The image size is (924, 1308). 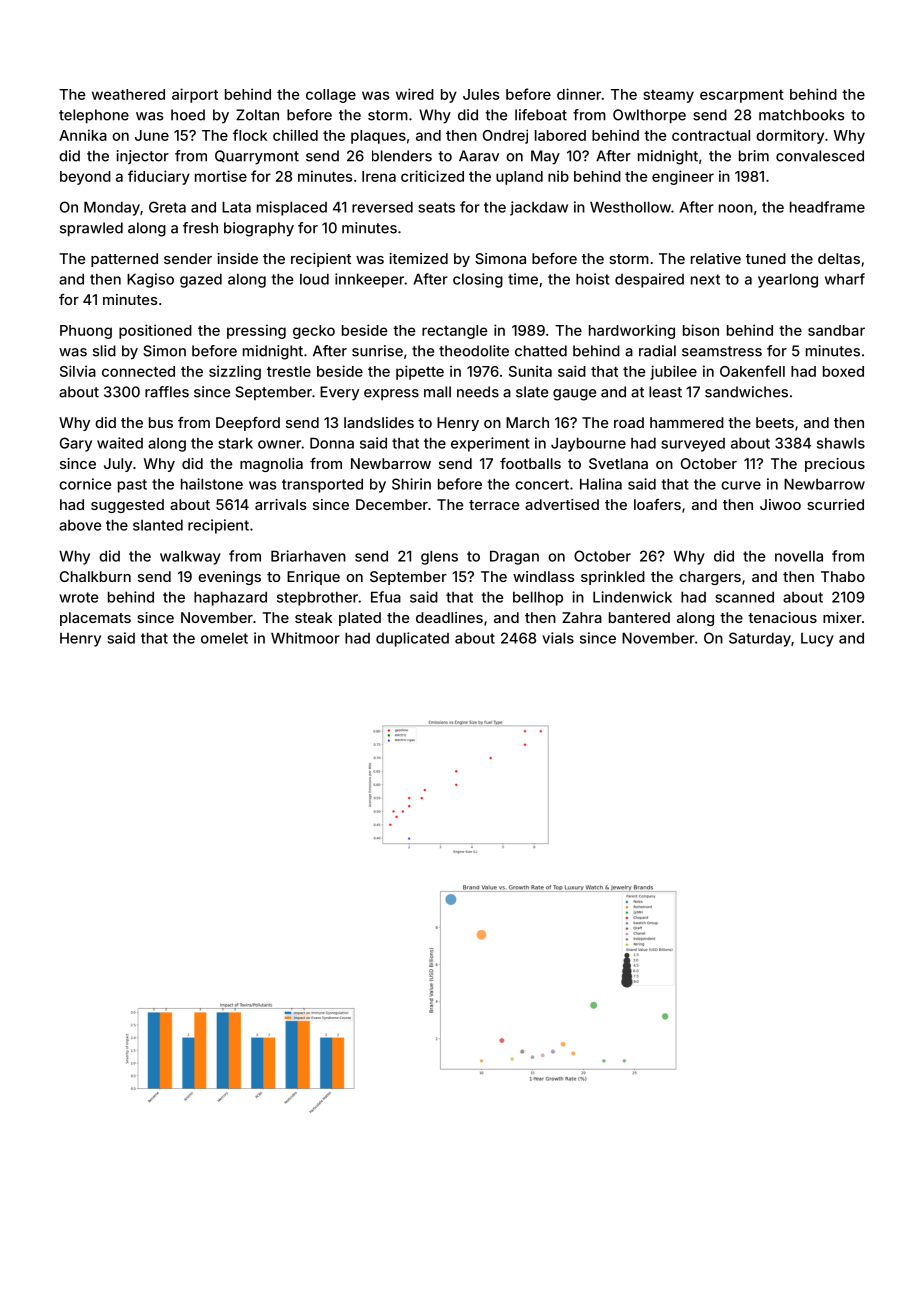 What do you see at coordinates (836, 330) in the page?
I see `sandbar` at bounding box center [836, 330].
